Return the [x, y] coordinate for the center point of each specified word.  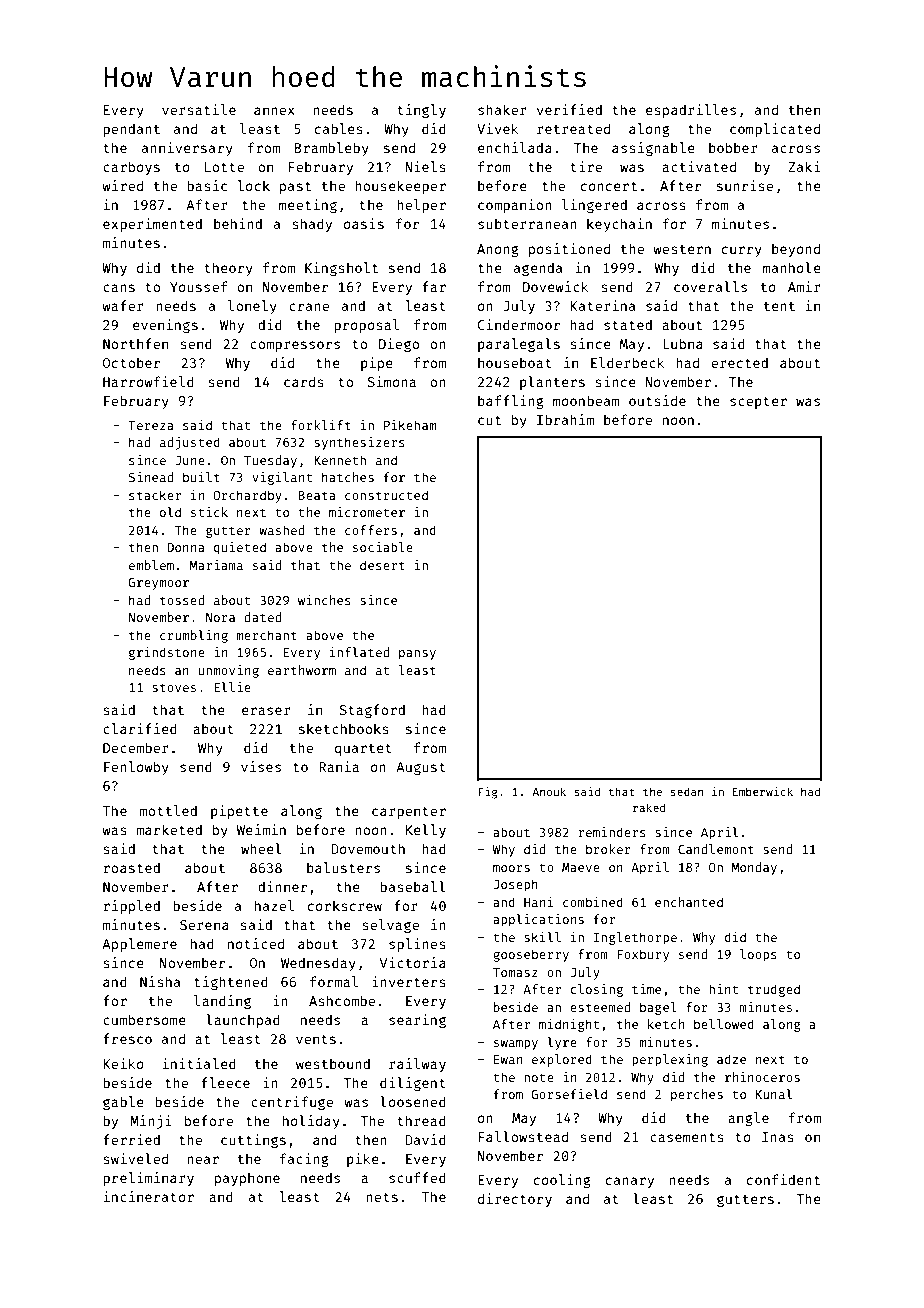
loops [758, 955]
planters [552, 383]
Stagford [372, 711]
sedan [687, 791]
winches [324, 600]
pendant [131, 130]
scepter [758, 403]
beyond [796, 250]
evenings [165, 326]
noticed [256, 943]
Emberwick [763, 791]
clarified [140, 728]
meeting [308, 206]
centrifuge [292, 1103]
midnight [569, 1025]
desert [382, 565]
